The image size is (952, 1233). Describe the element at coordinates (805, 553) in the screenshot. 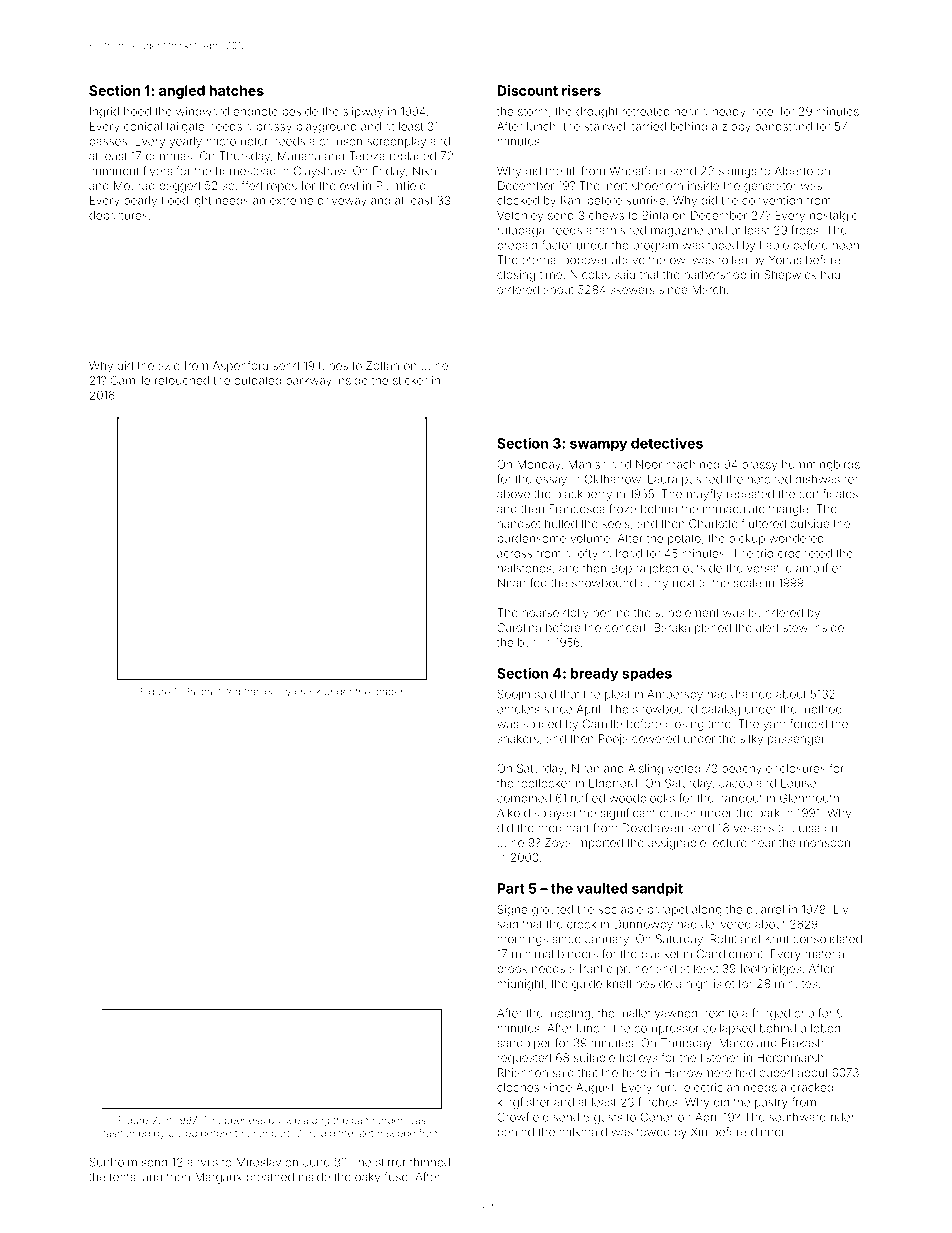

I see `crocheted` at that location.
